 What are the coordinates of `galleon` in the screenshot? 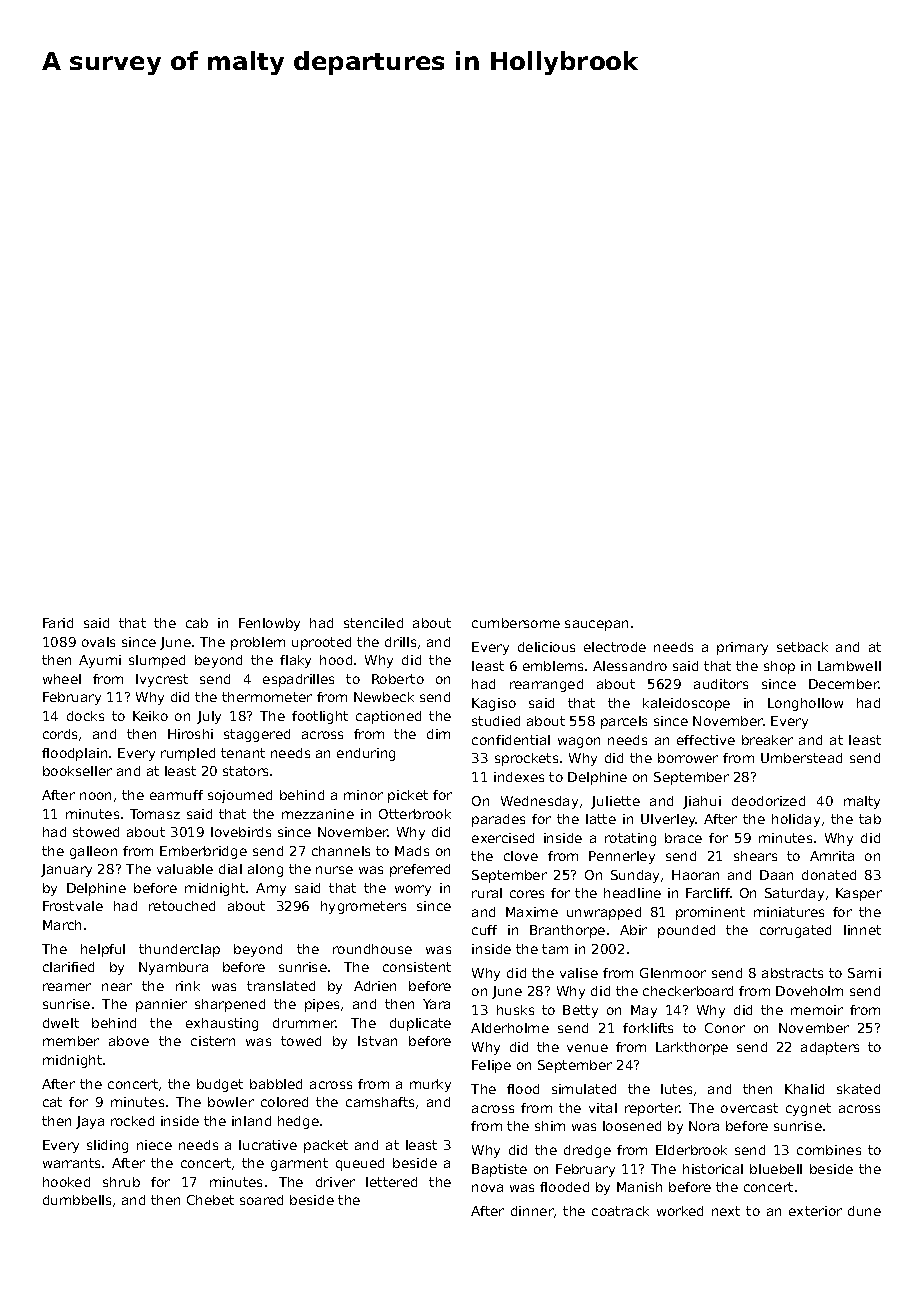 It's located at (93, 852).
